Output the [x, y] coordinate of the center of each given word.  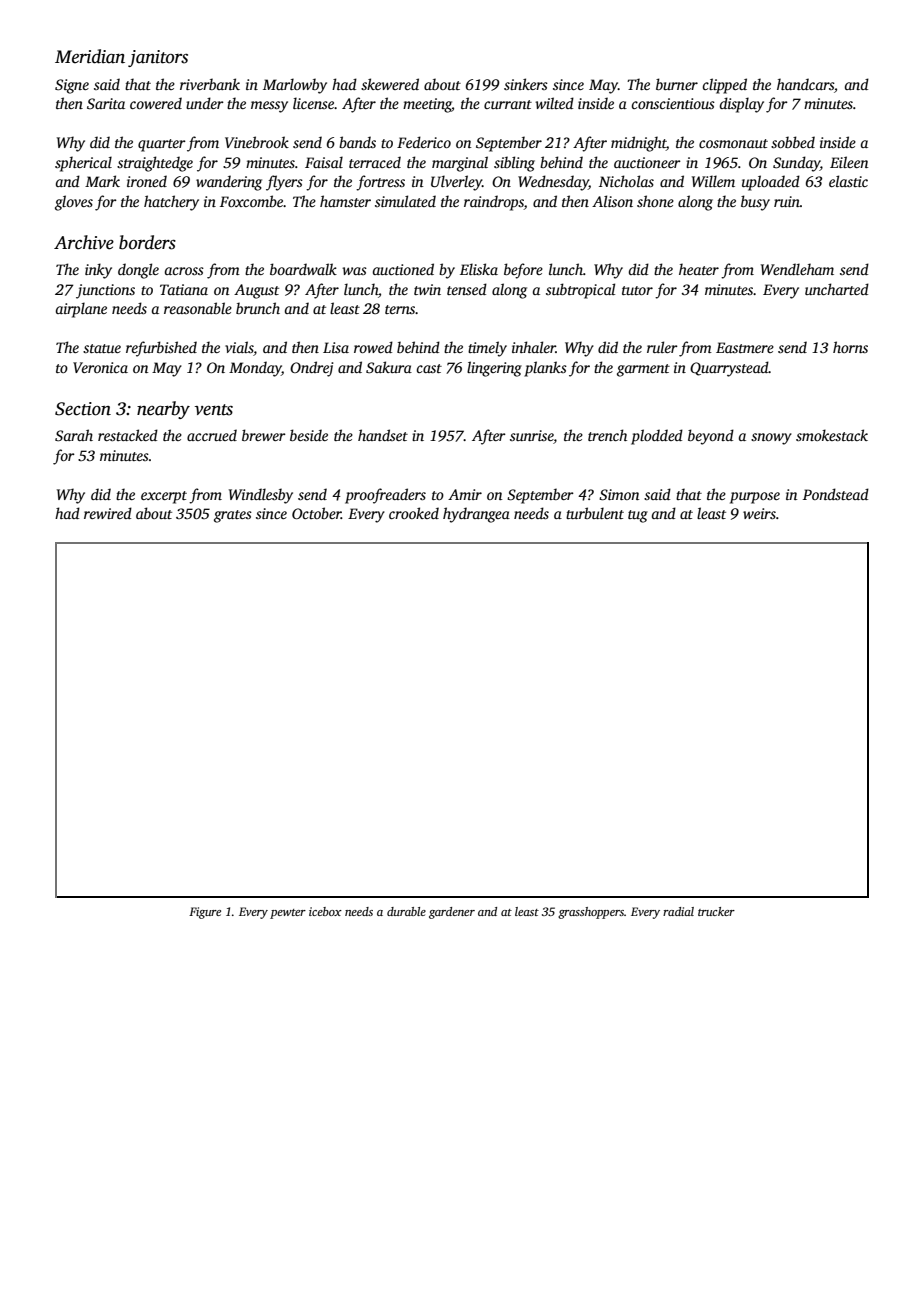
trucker [716, 911]
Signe [72, 86]
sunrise [531, 435]
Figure [205, 913]
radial [678, 911]
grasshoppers [591, 913]
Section [83, 409]
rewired [108, 513]
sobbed [793, 142]
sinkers [526, 84]
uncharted [837, 289]
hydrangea [476, 515]
